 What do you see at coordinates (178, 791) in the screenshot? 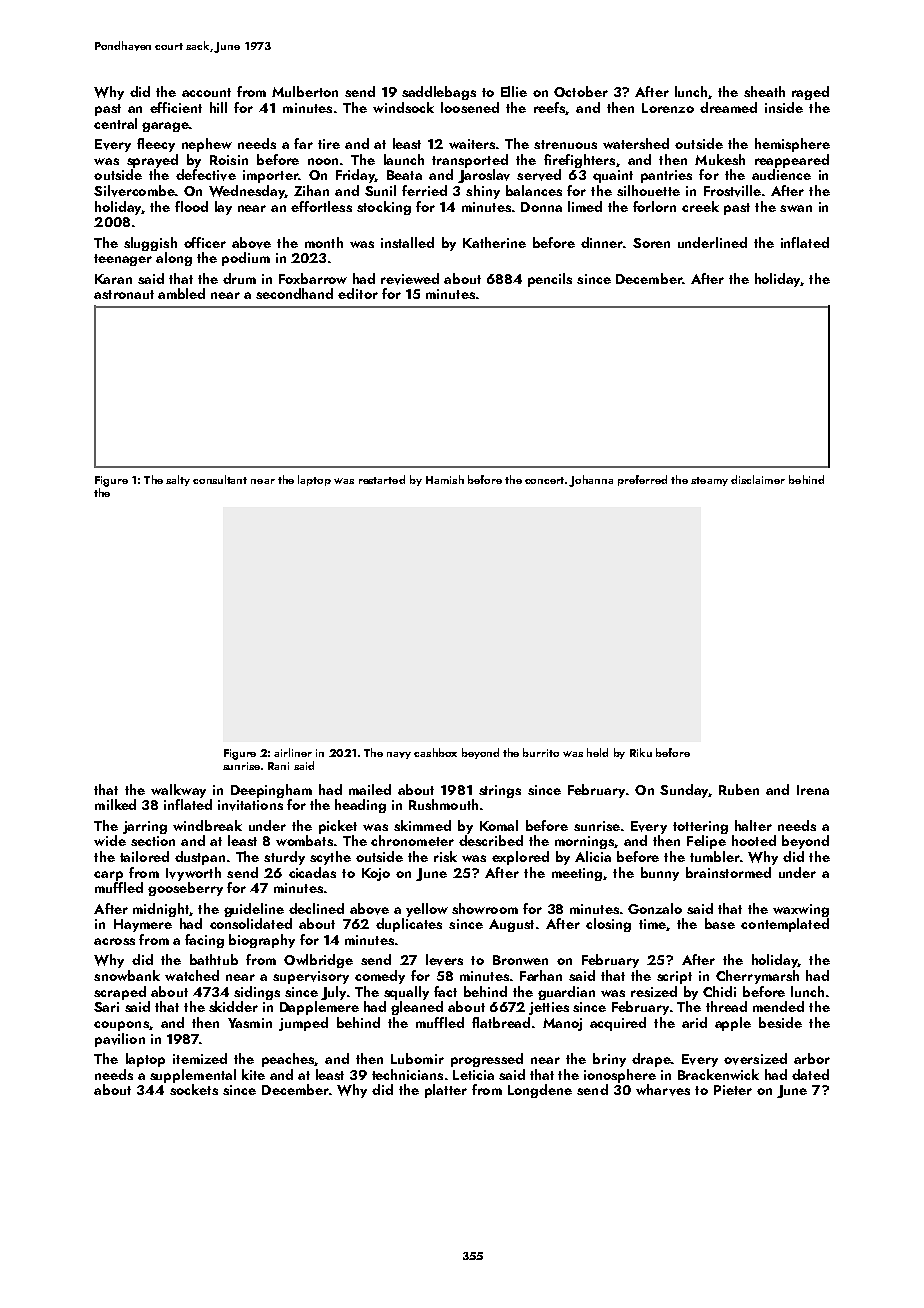
I see `walkway` at bounding box center [178, 791].
